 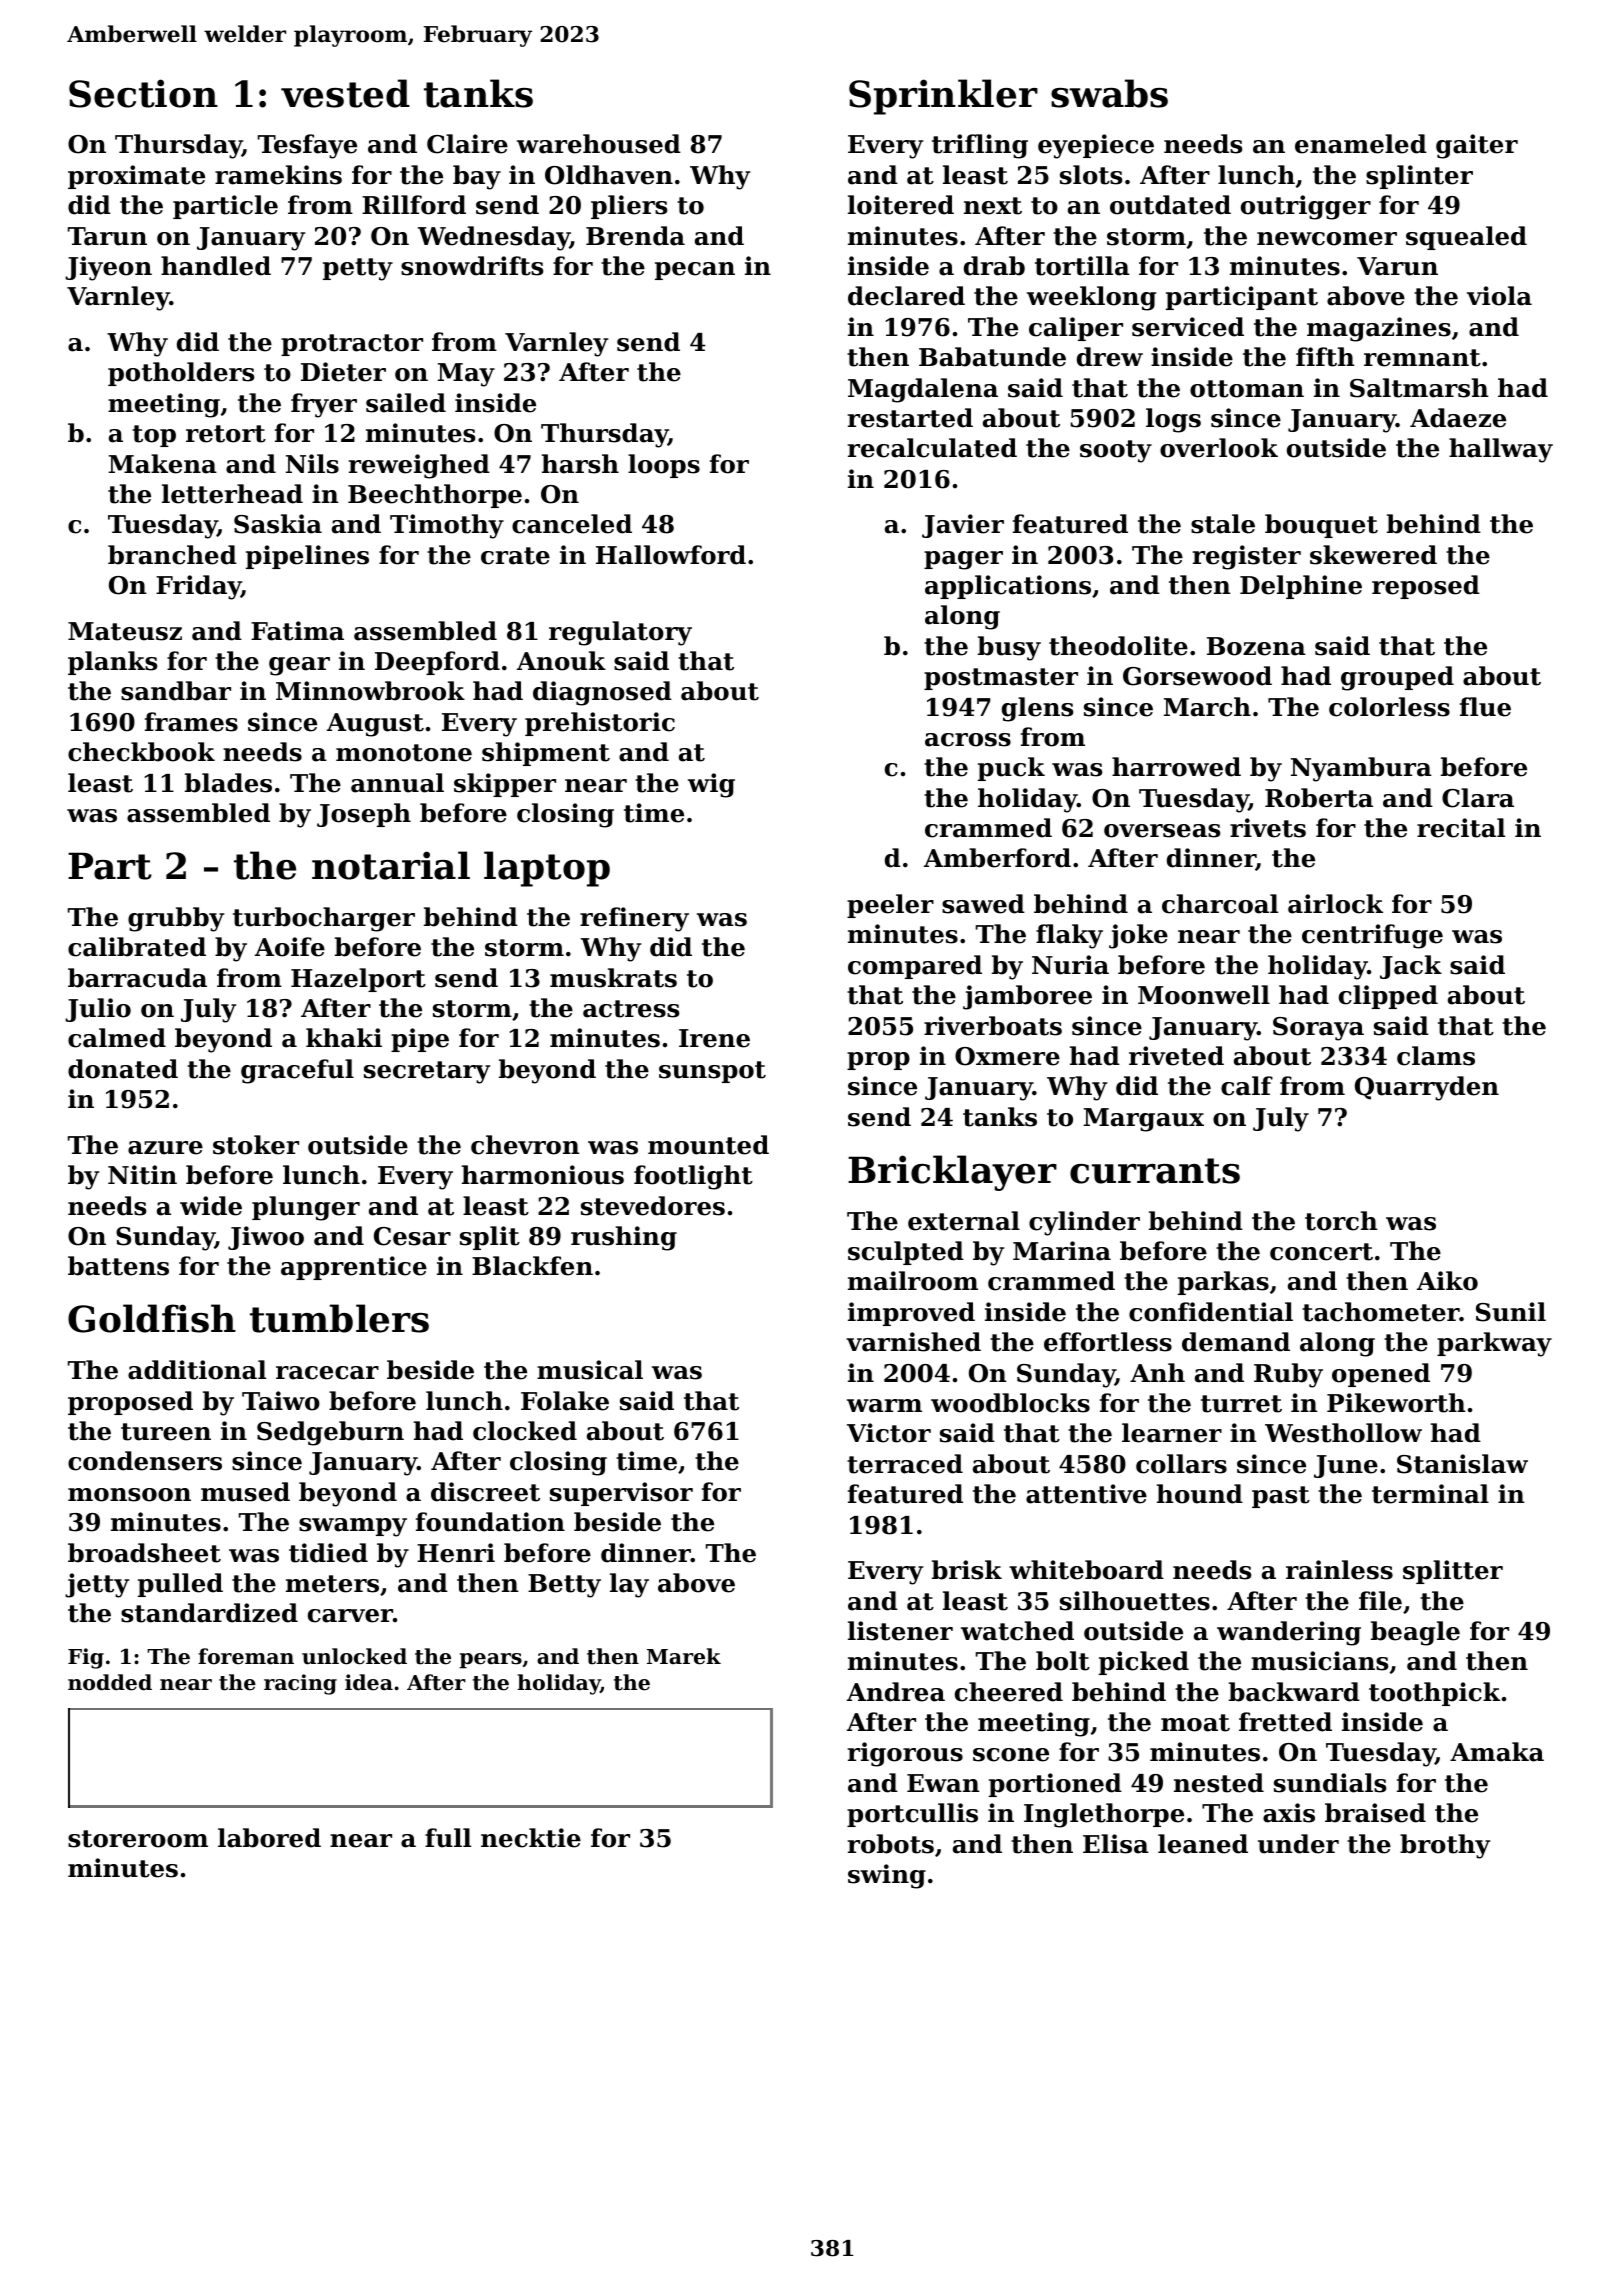 I want to click on ottoman, so click(x=1247, y=389).
